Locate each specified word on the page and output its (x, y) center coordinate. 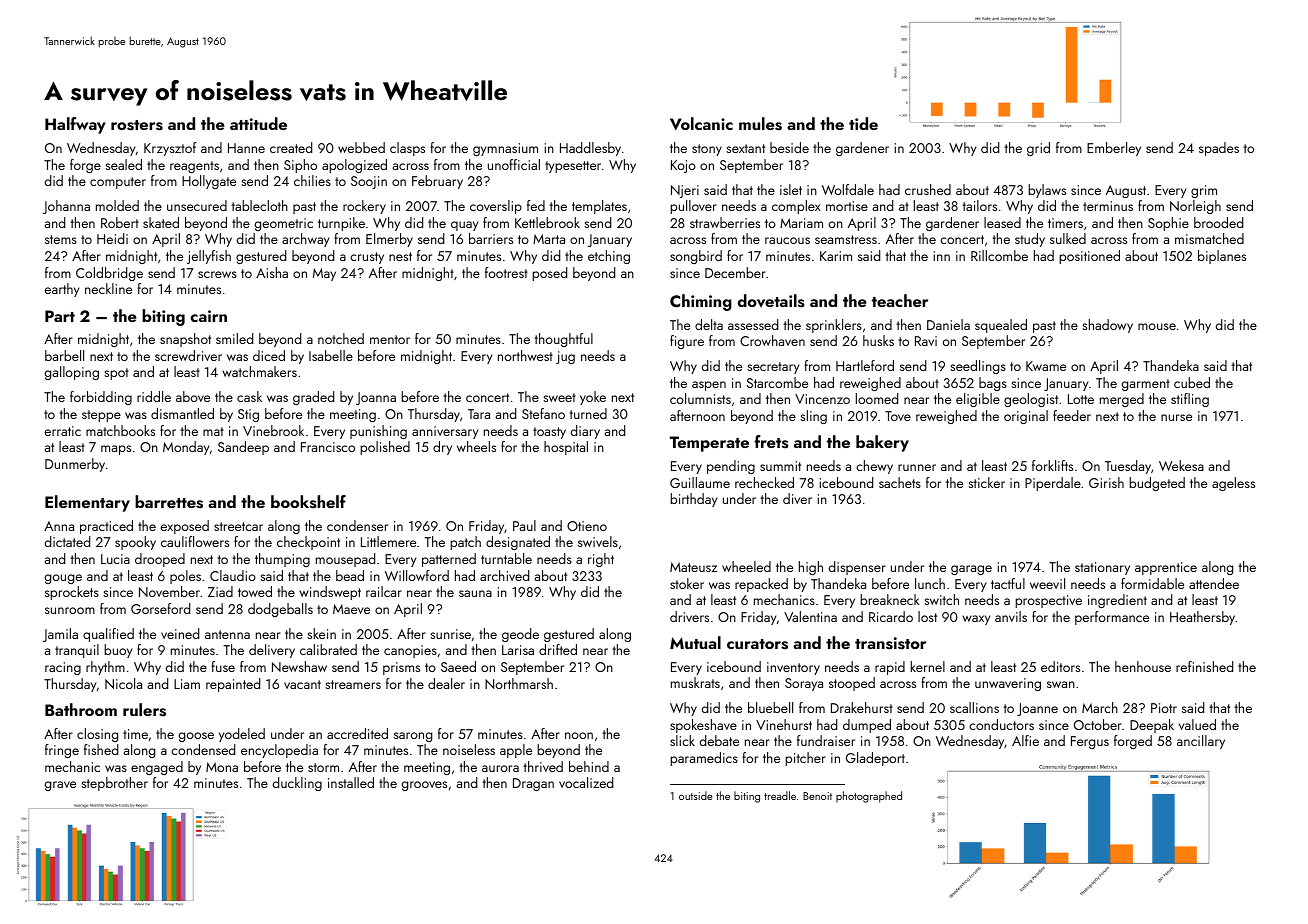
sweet (559, 397)
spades (1219, 149)
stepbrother (114, 784)
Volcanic (701, 123)
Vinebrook (273, 430)
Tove (898, 416)
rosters (137, 125)
